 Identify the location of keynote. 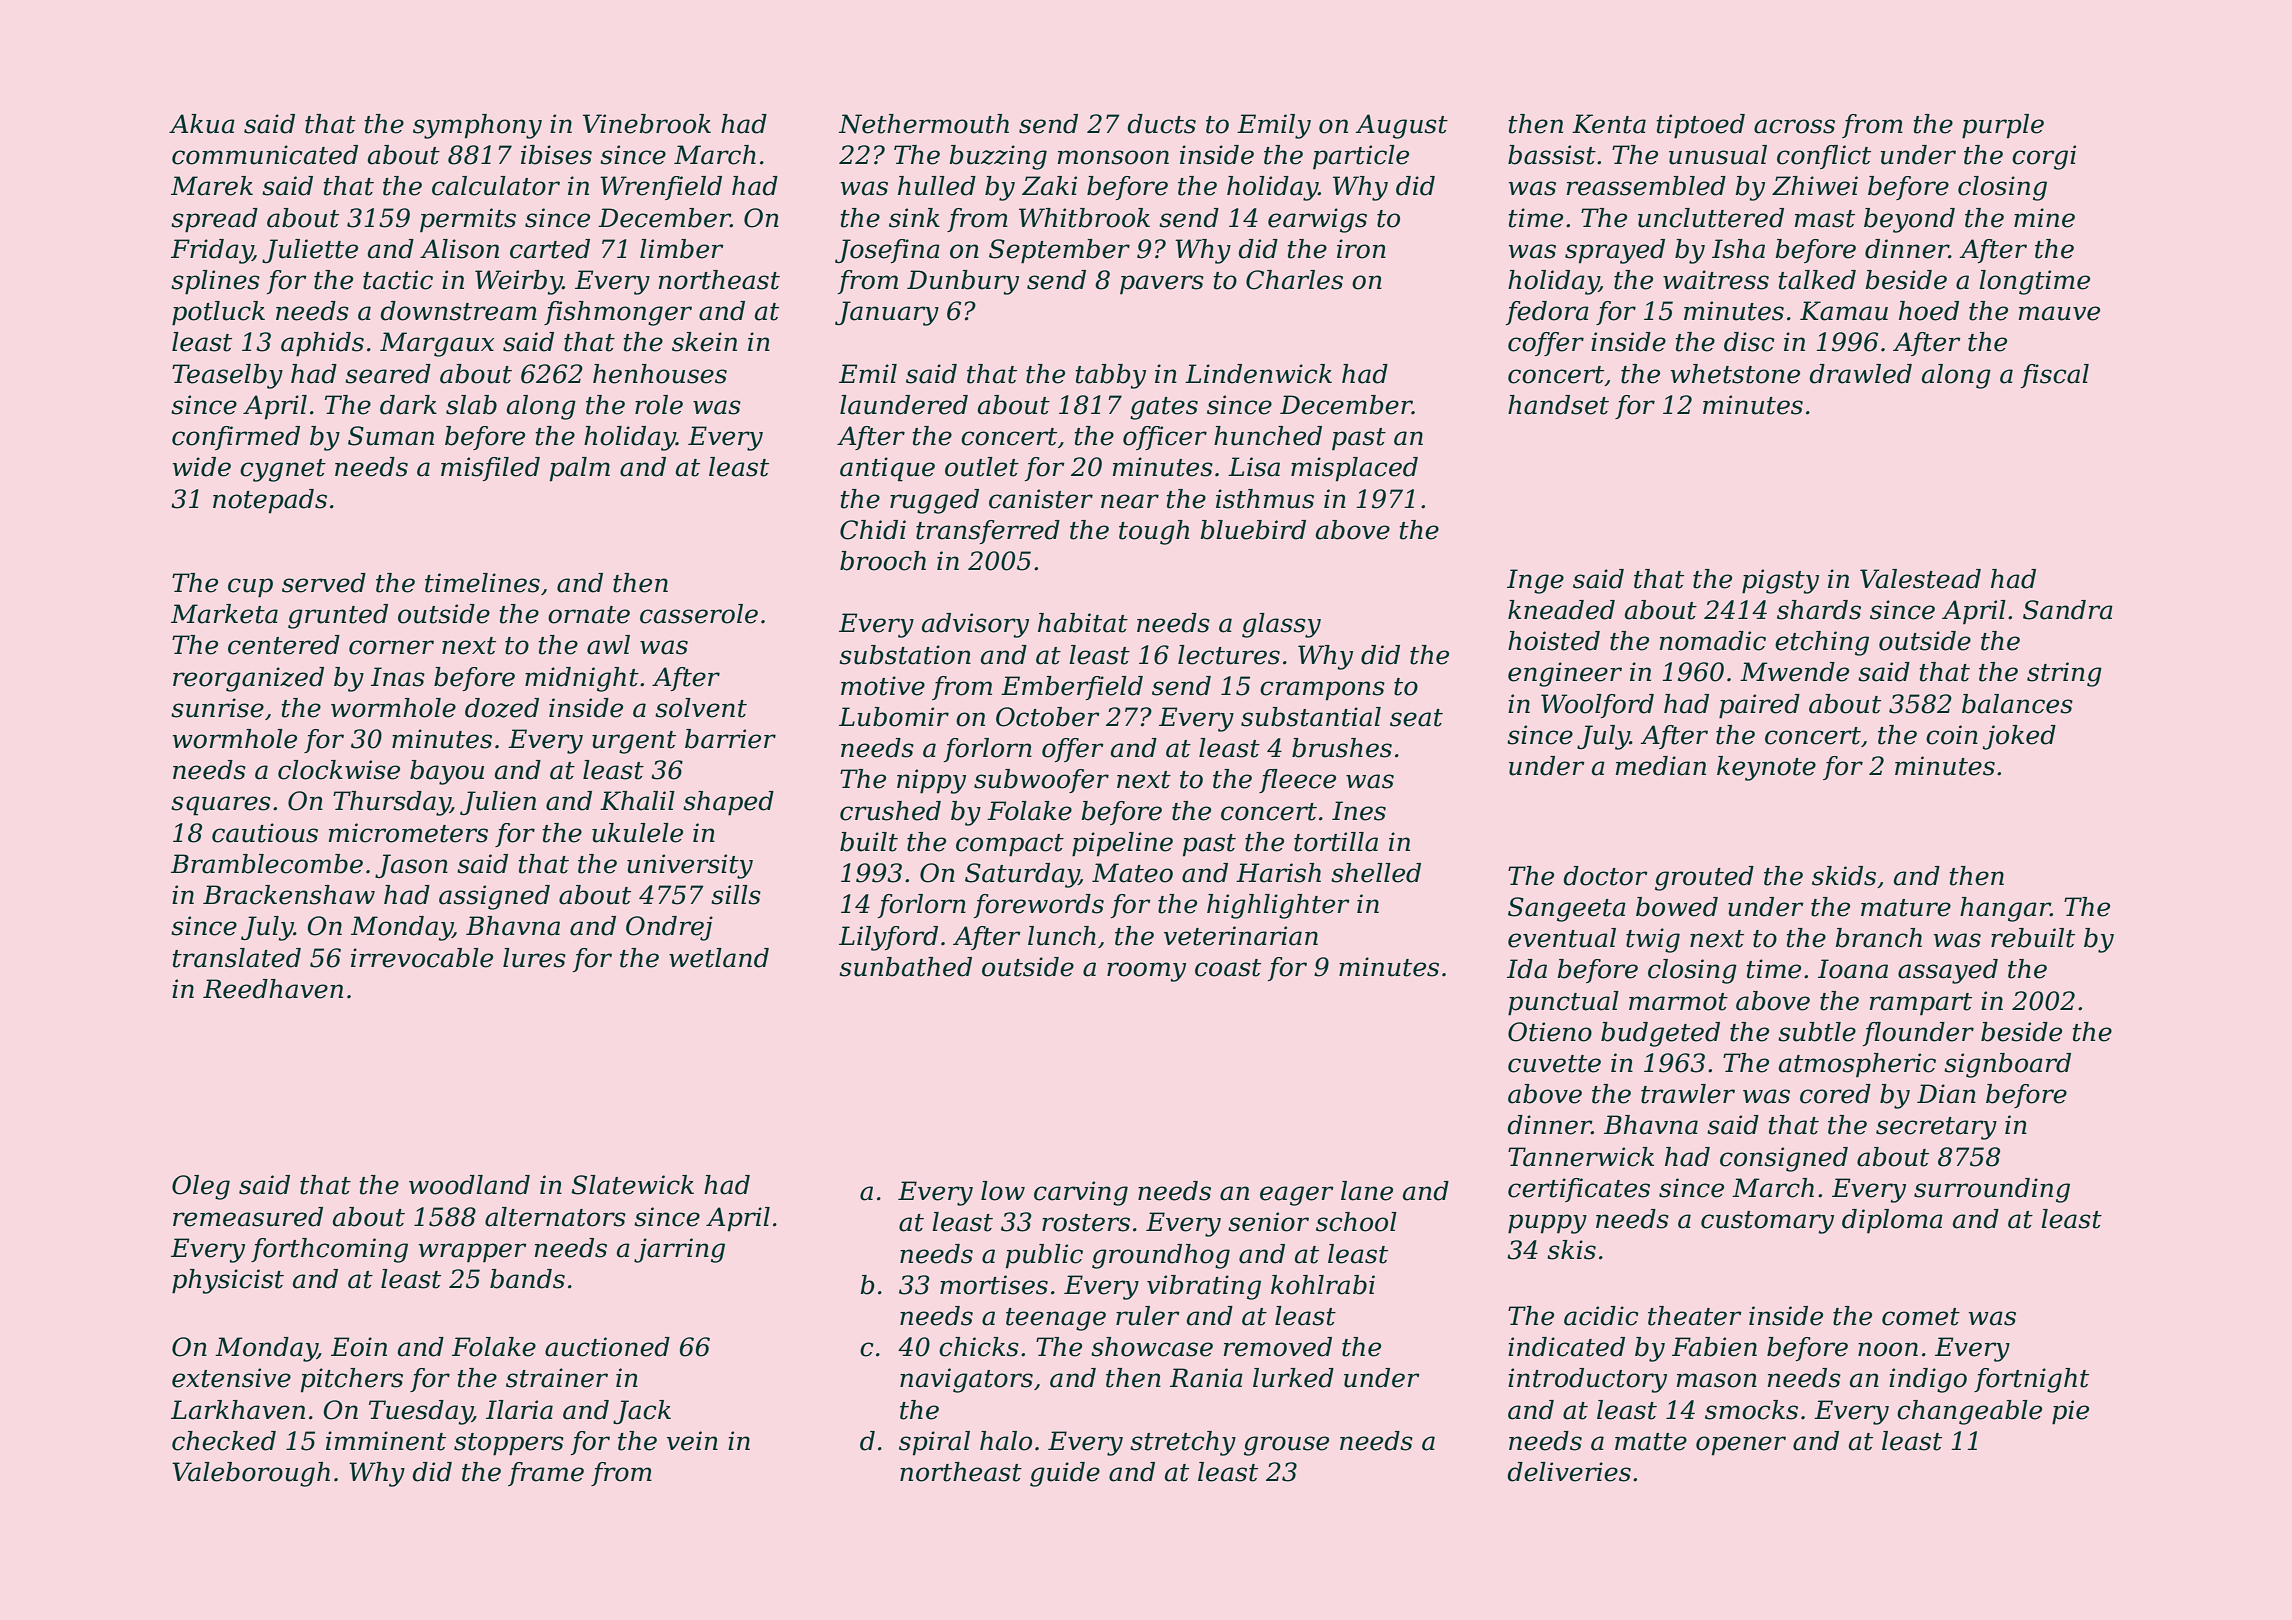
(1766, 768).
